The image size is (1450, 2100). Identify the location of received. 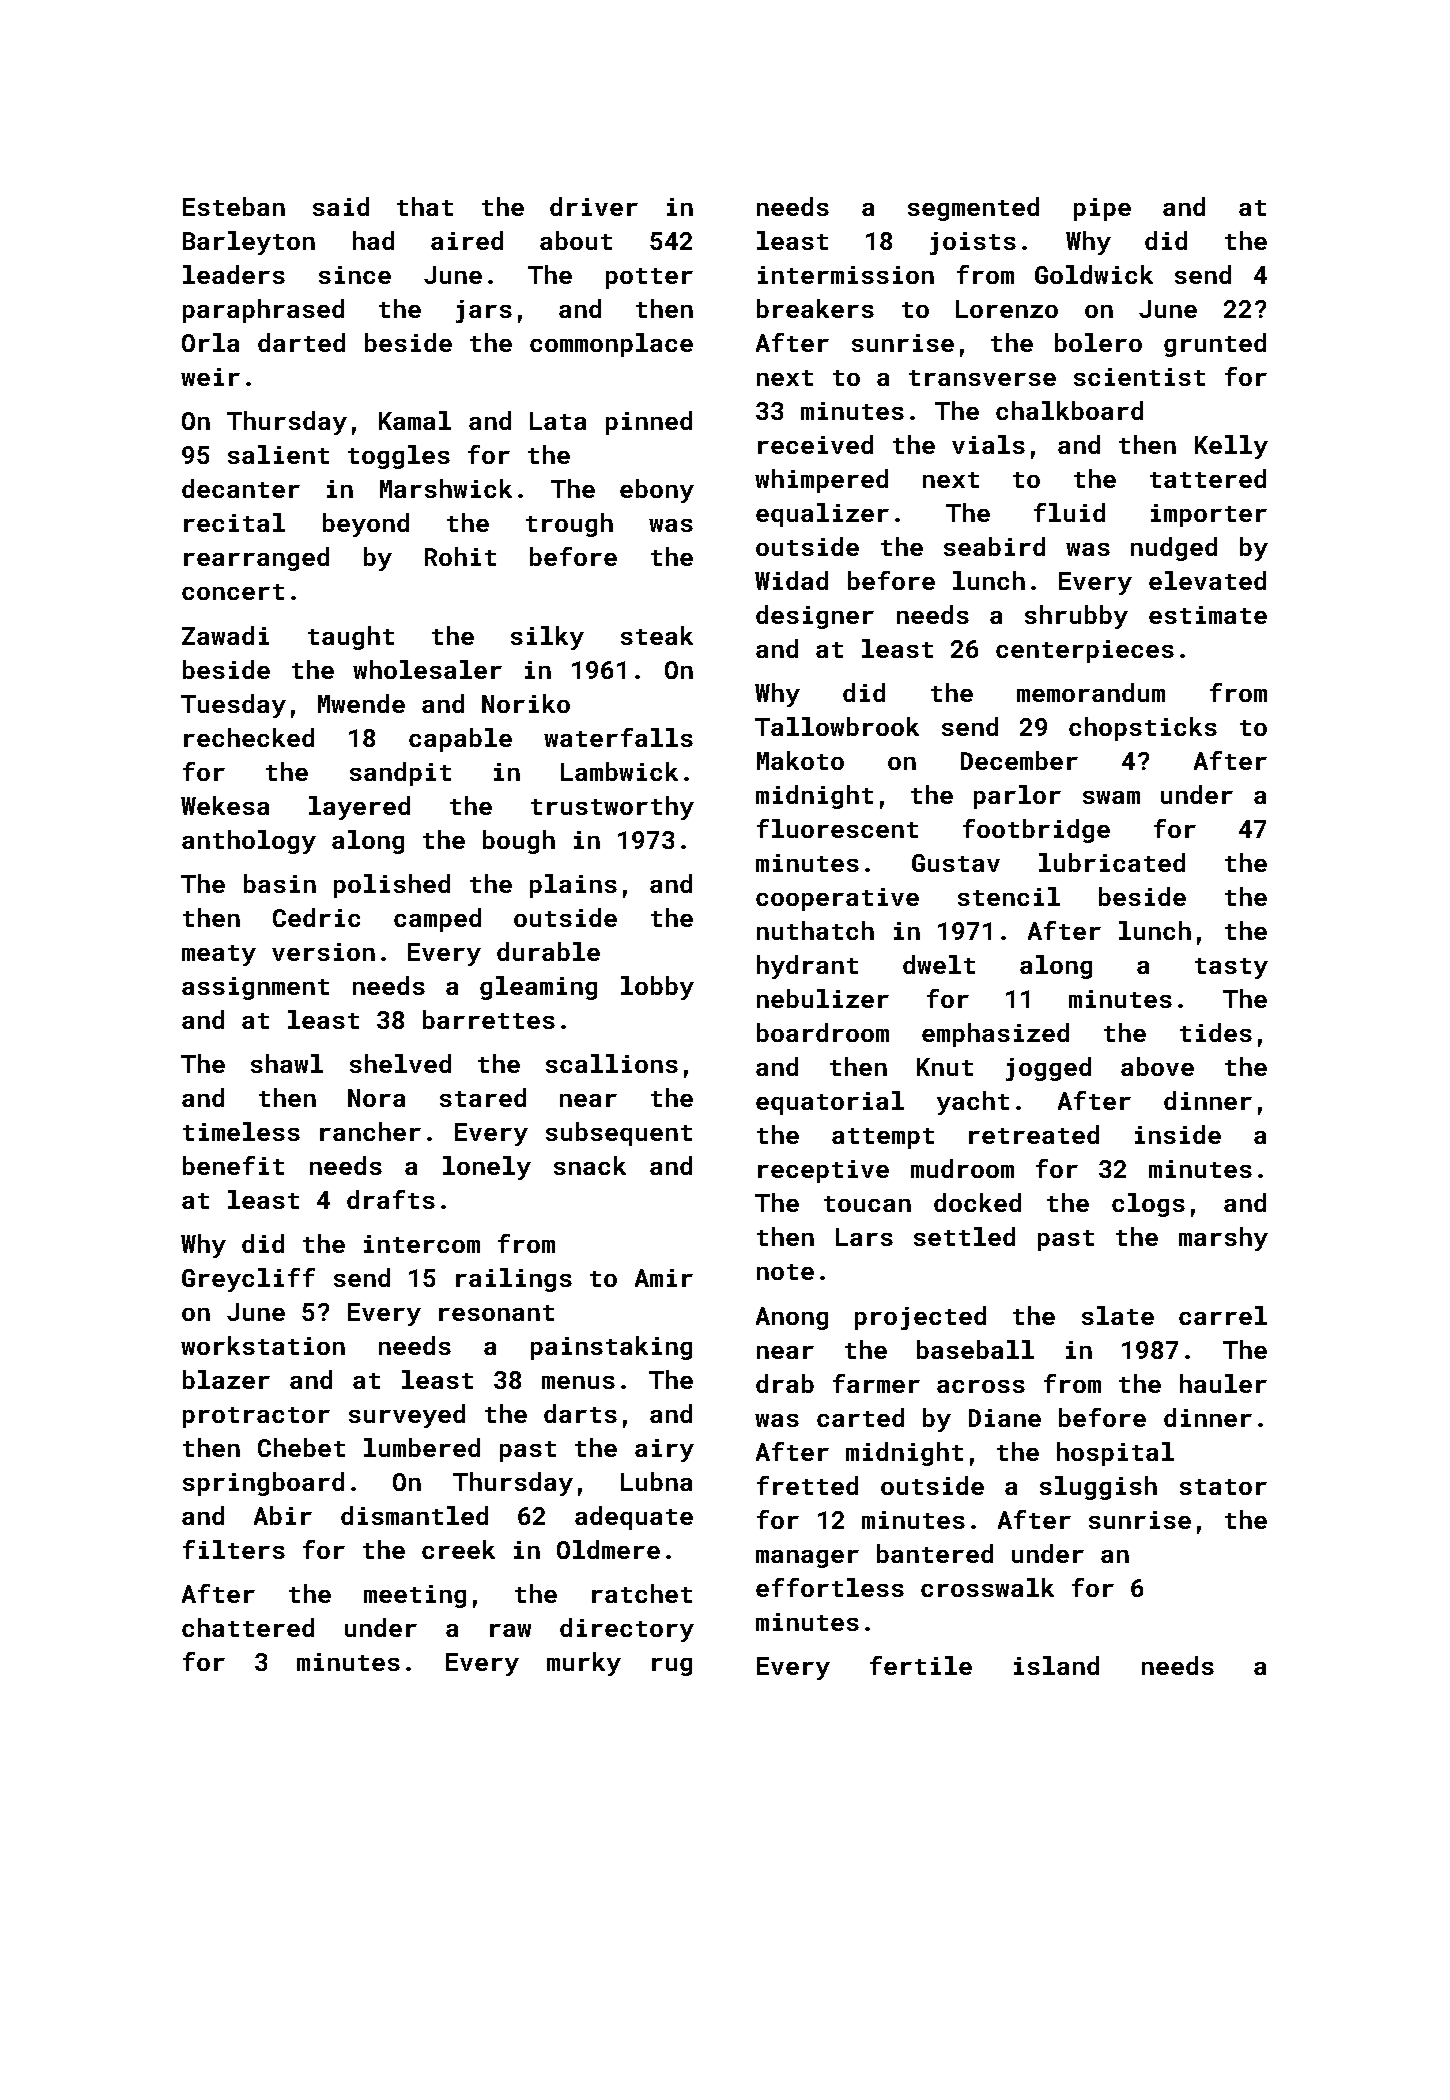
(815, 444).
